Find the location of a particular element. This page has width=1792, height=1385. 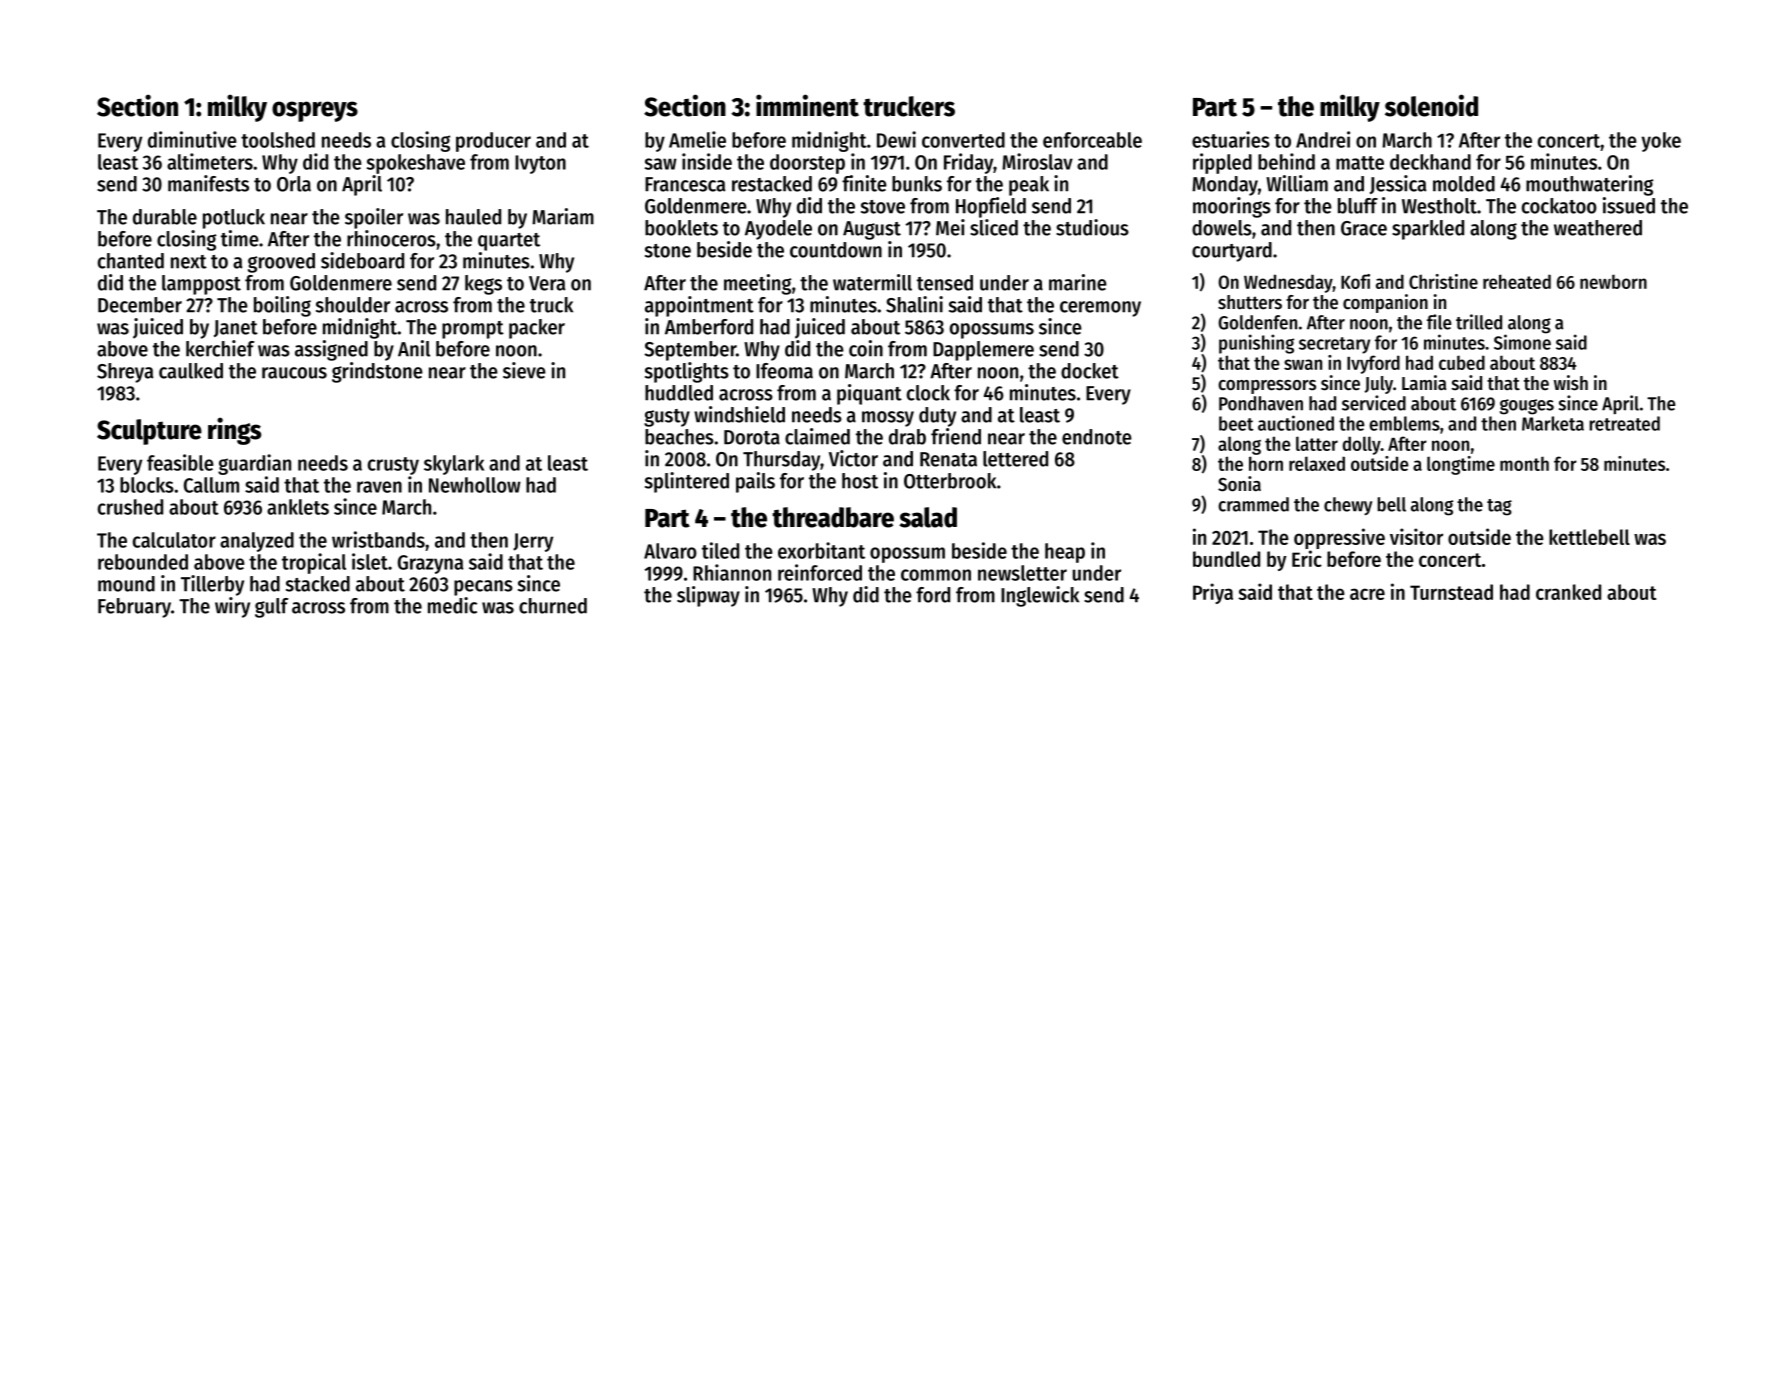

July is located at coordinates (1379, 385).
